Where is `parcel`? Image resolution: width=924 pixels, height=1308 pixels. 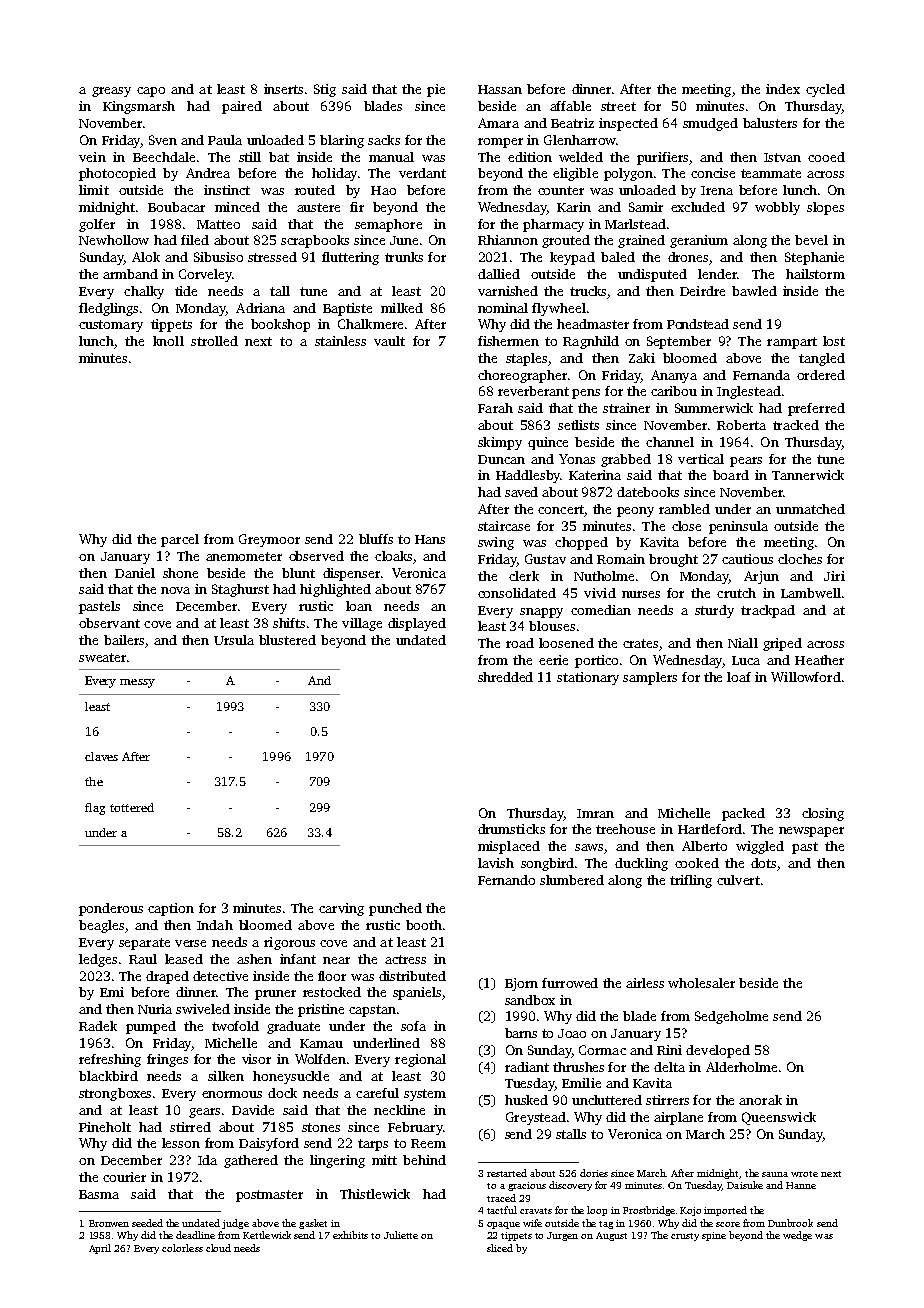 parcel is located at coordinates (180, 540).
